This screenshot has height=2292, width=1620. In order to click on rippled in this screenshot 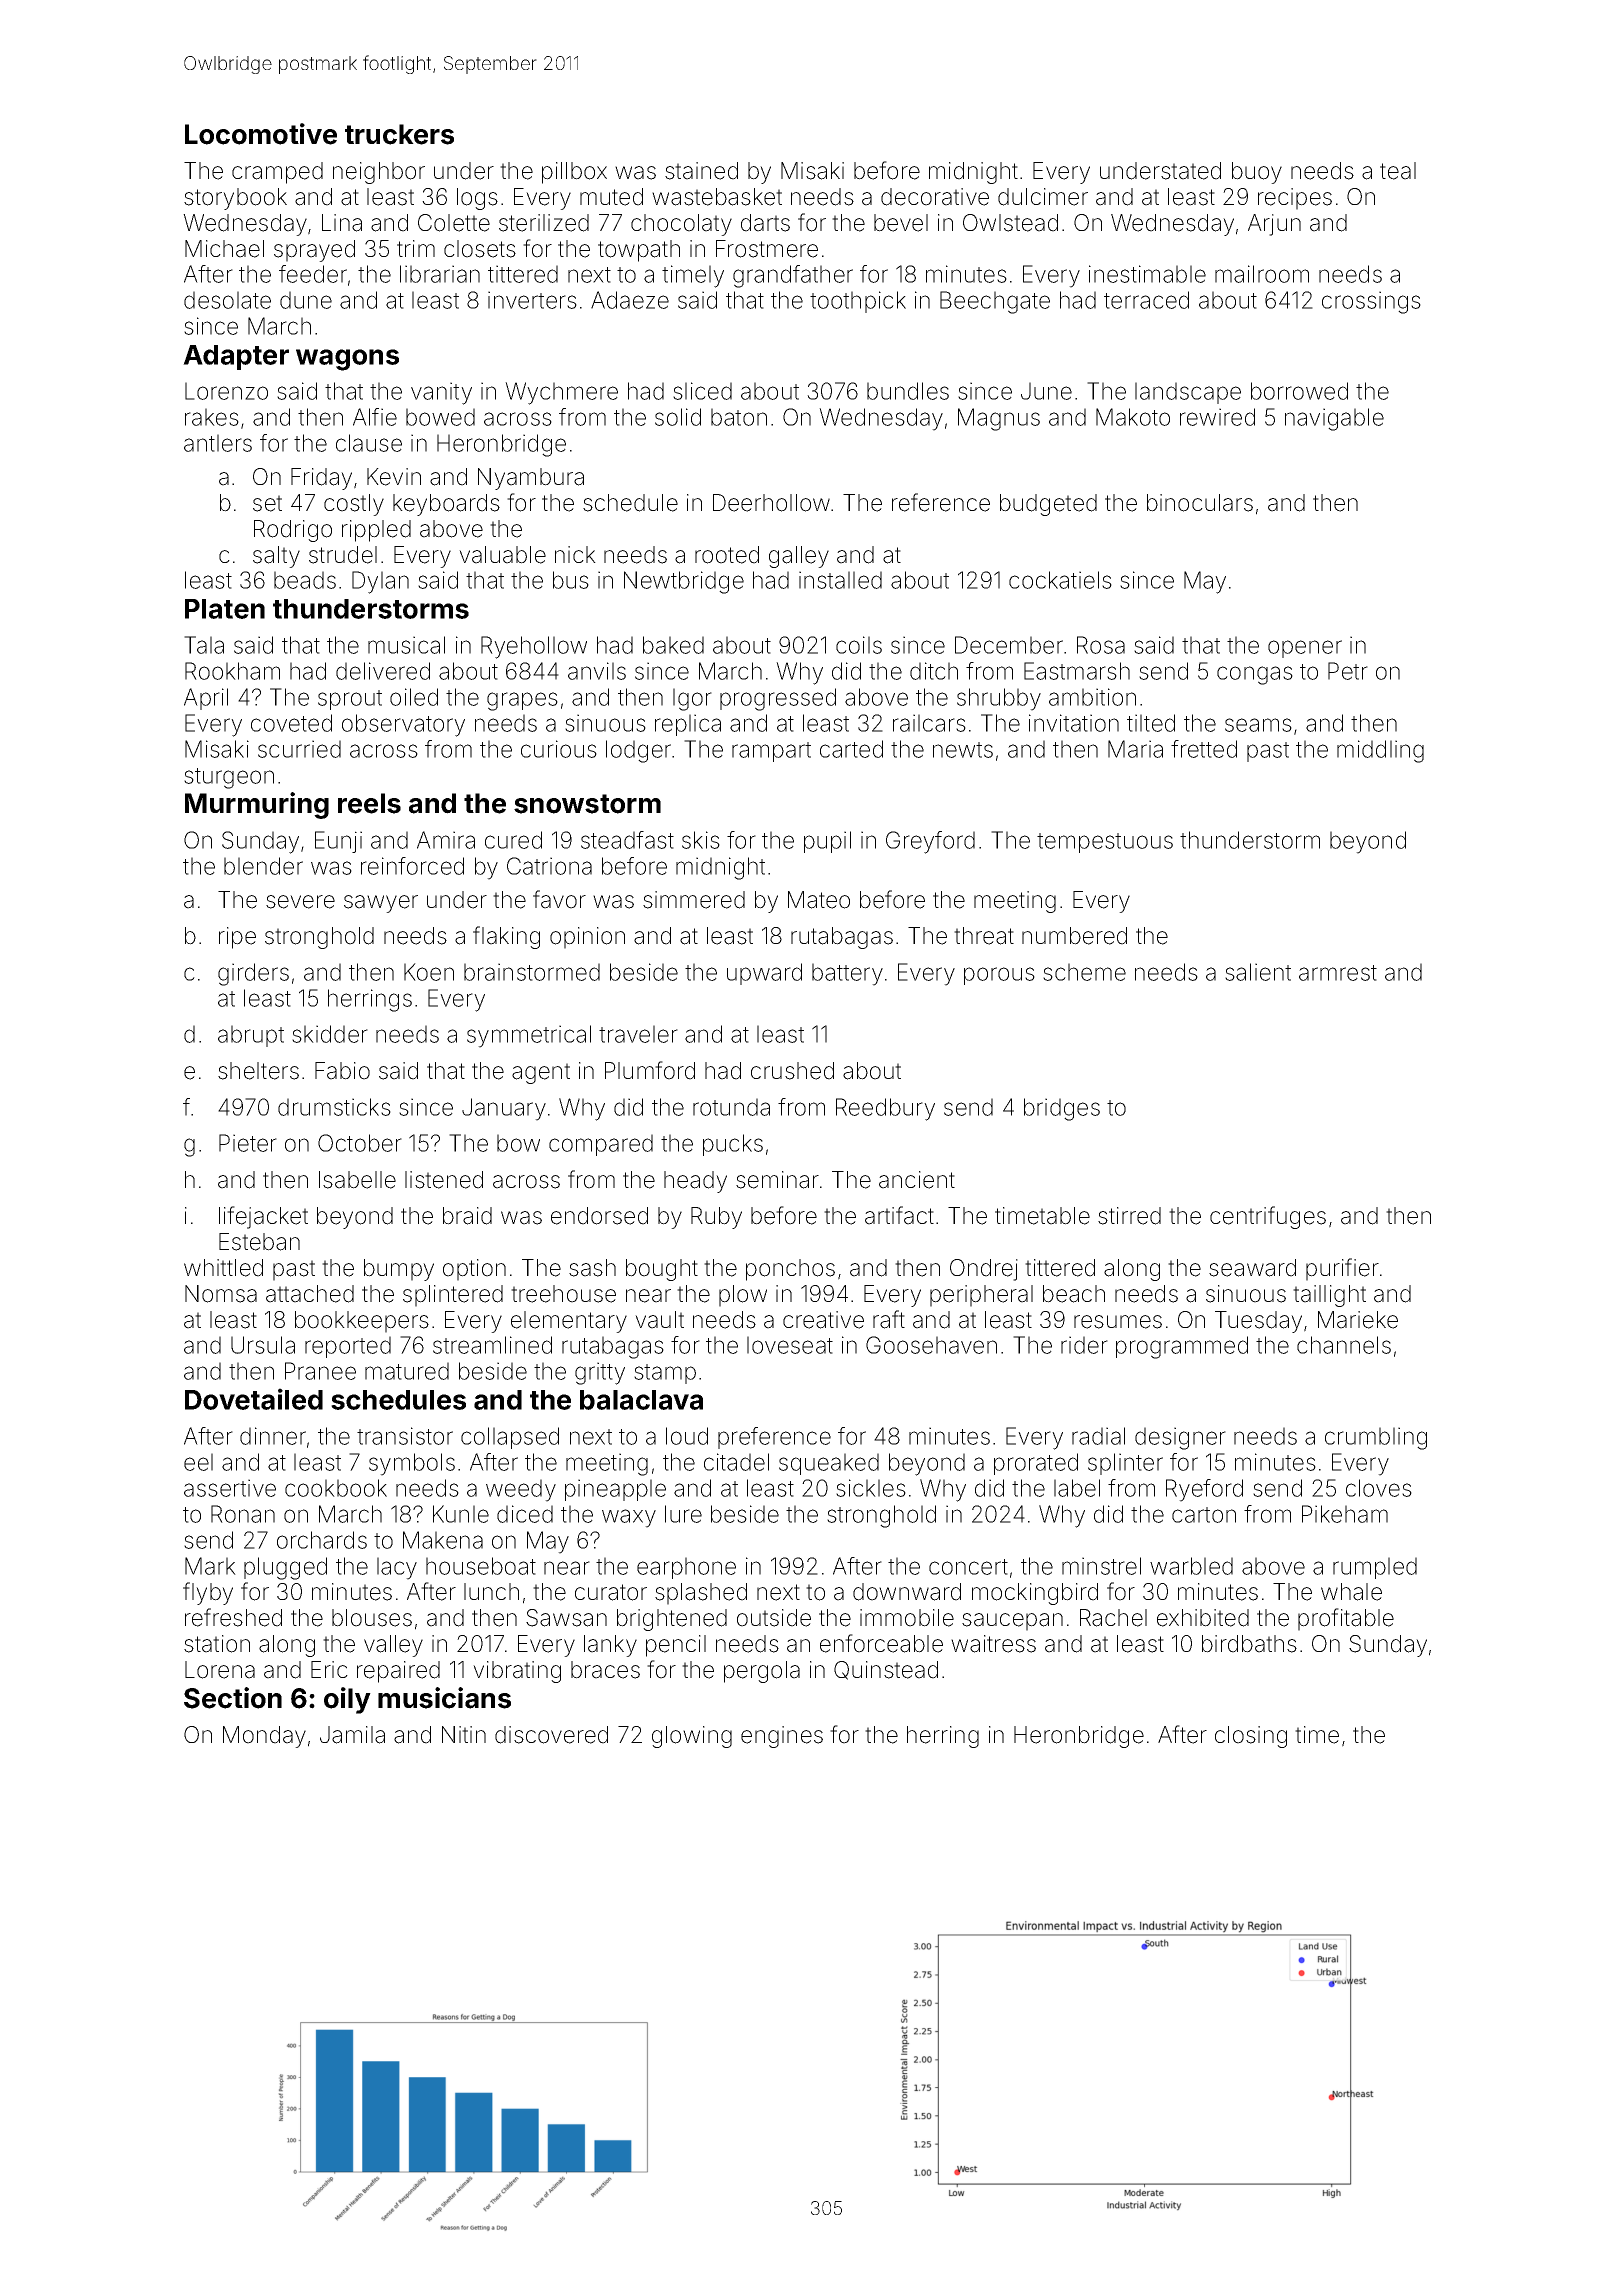, I will do `click(376, 531)`.
